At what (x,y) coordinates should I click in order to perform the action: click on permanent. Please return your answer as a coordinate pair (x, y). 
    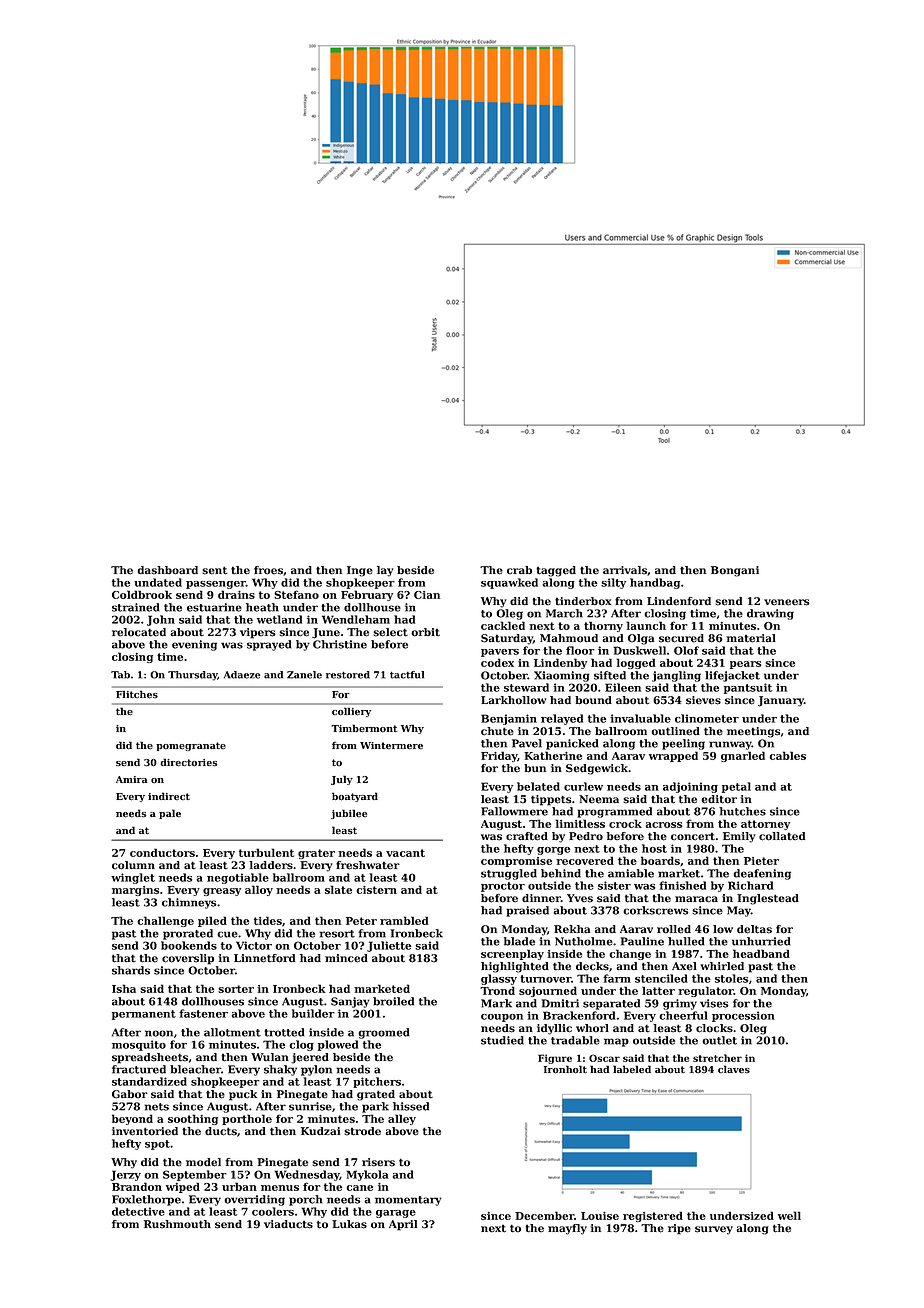
    Looking at the image, I should click on (144, 1015).
